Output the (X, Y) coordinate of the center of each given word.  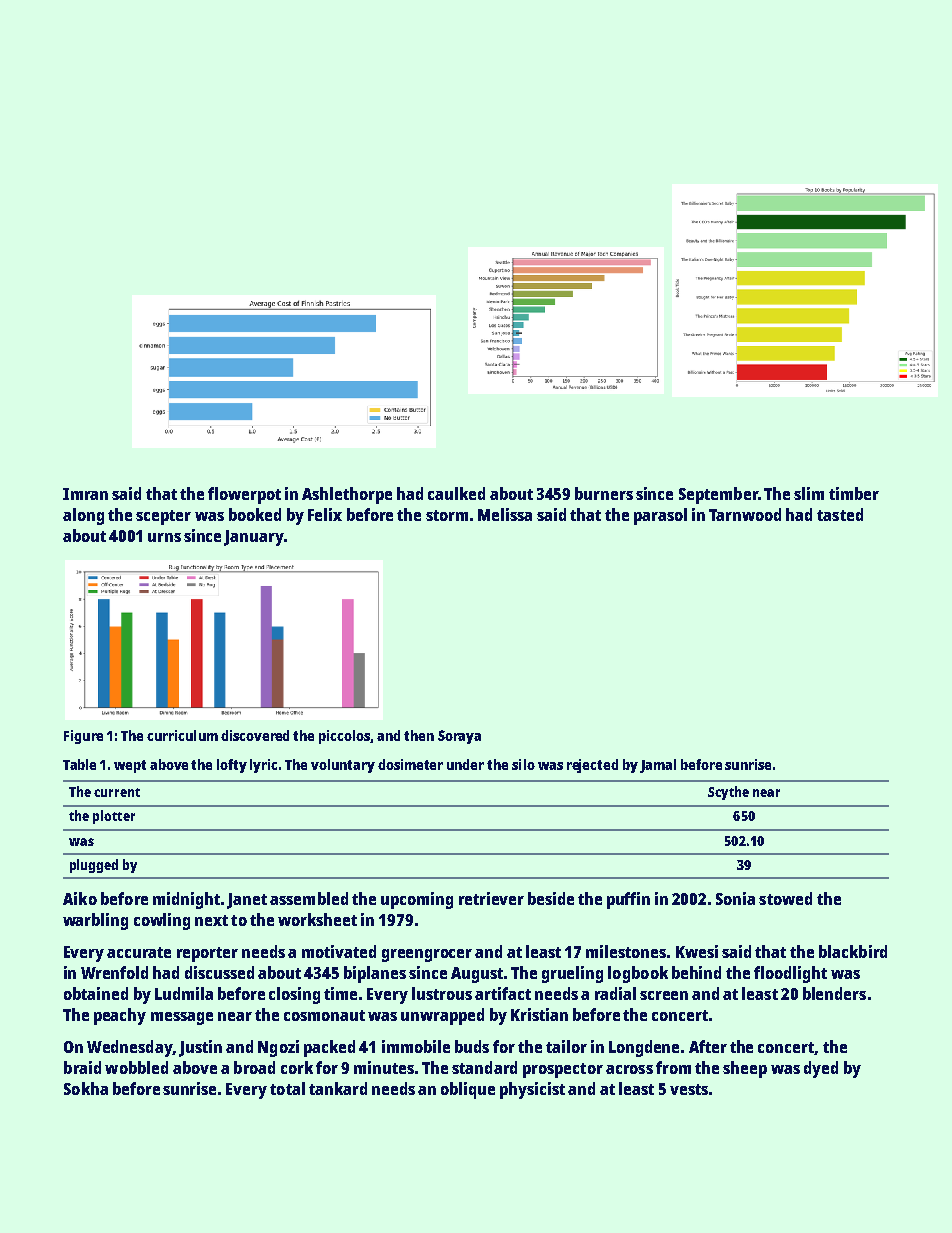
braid (82, 1067)
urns (164, 537)
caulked (456, 493)
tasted (840, 514)
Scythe (728, 793)
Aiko (80, 898)
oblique (468, 1090)
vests (689, 1089)
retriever (491, 898)
